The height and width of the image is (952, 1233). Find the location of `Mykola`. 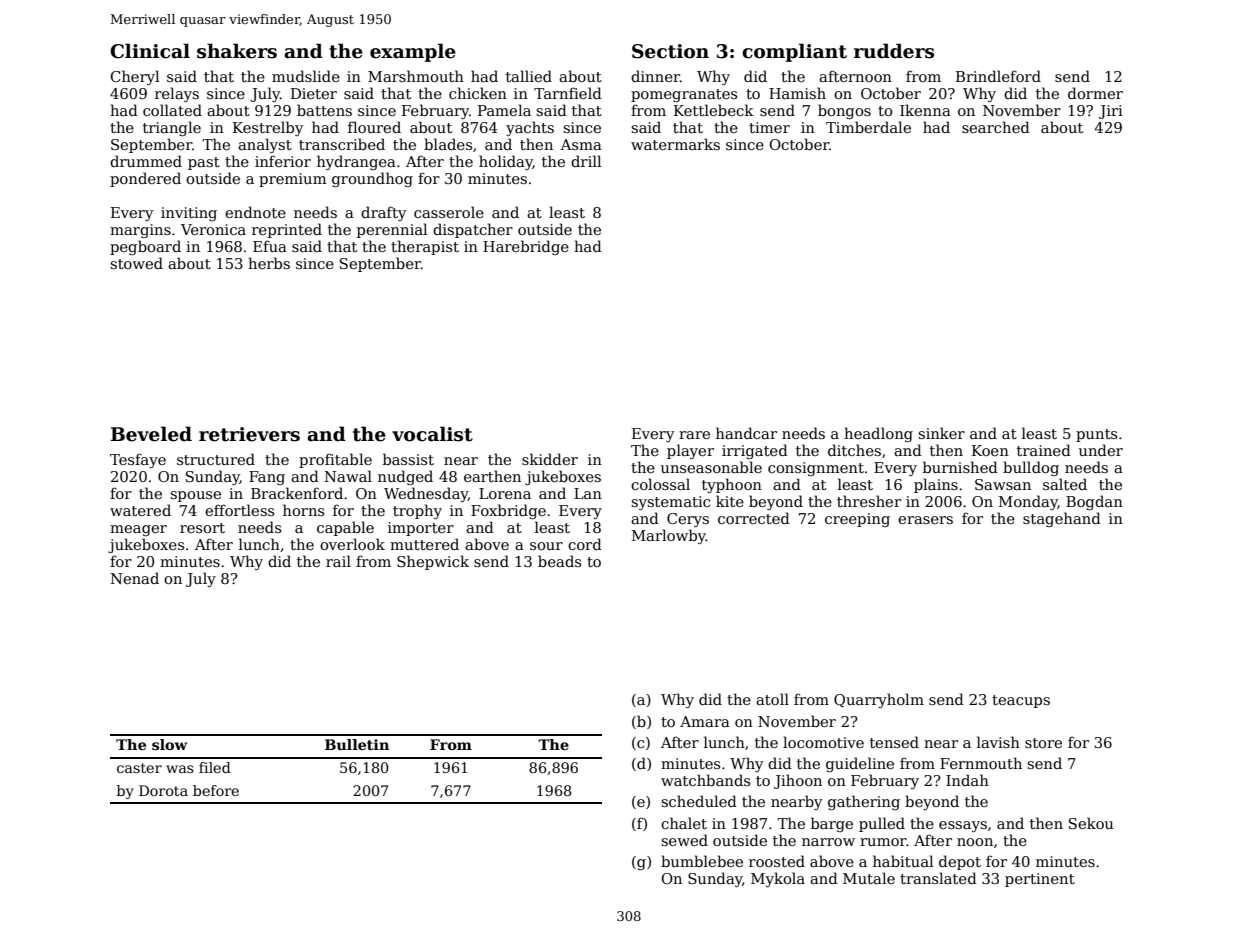

Mykola is located at coordinates (778, 879).
